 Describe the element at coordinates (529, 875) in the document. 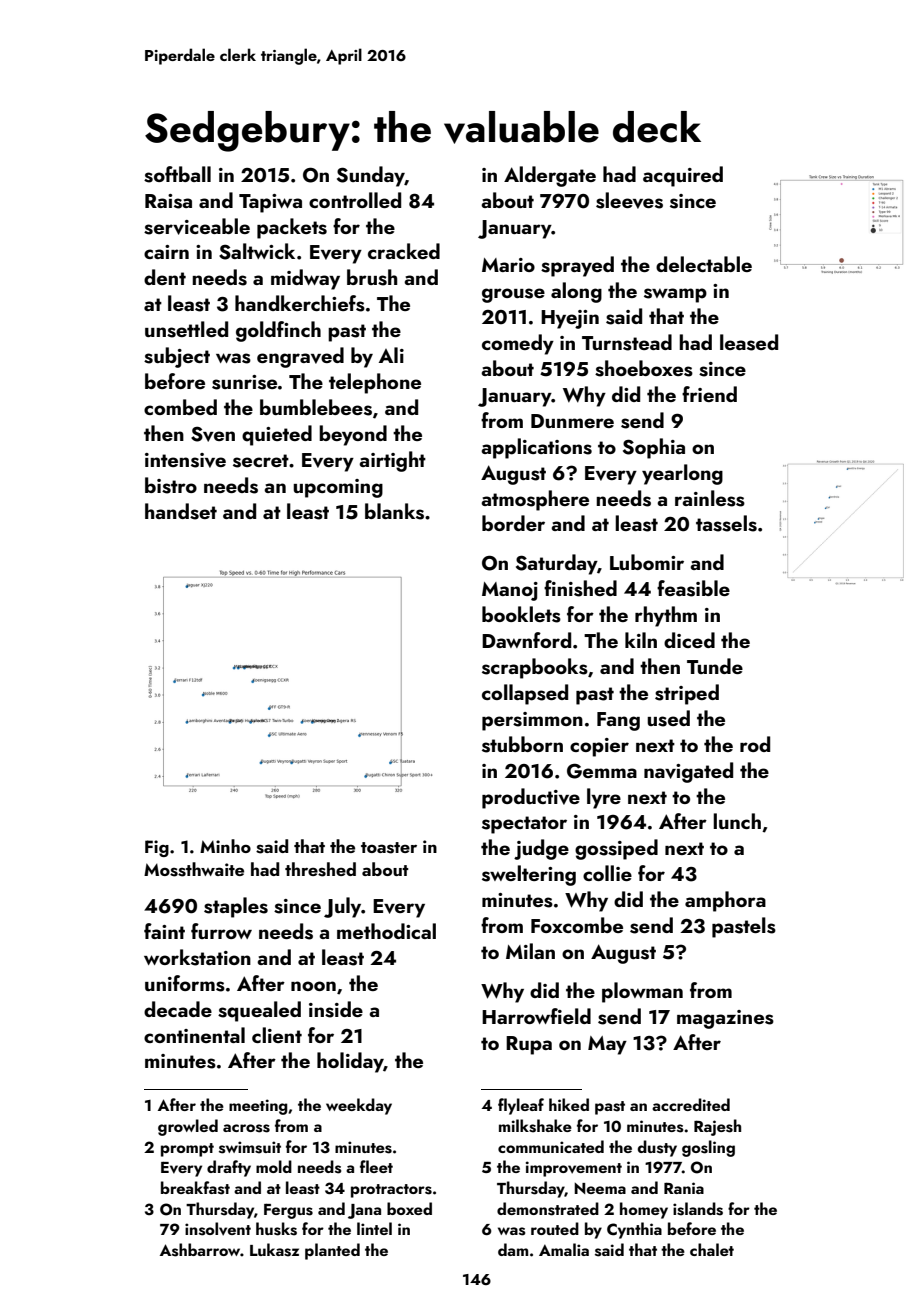

I see `sweltering` at that location.
